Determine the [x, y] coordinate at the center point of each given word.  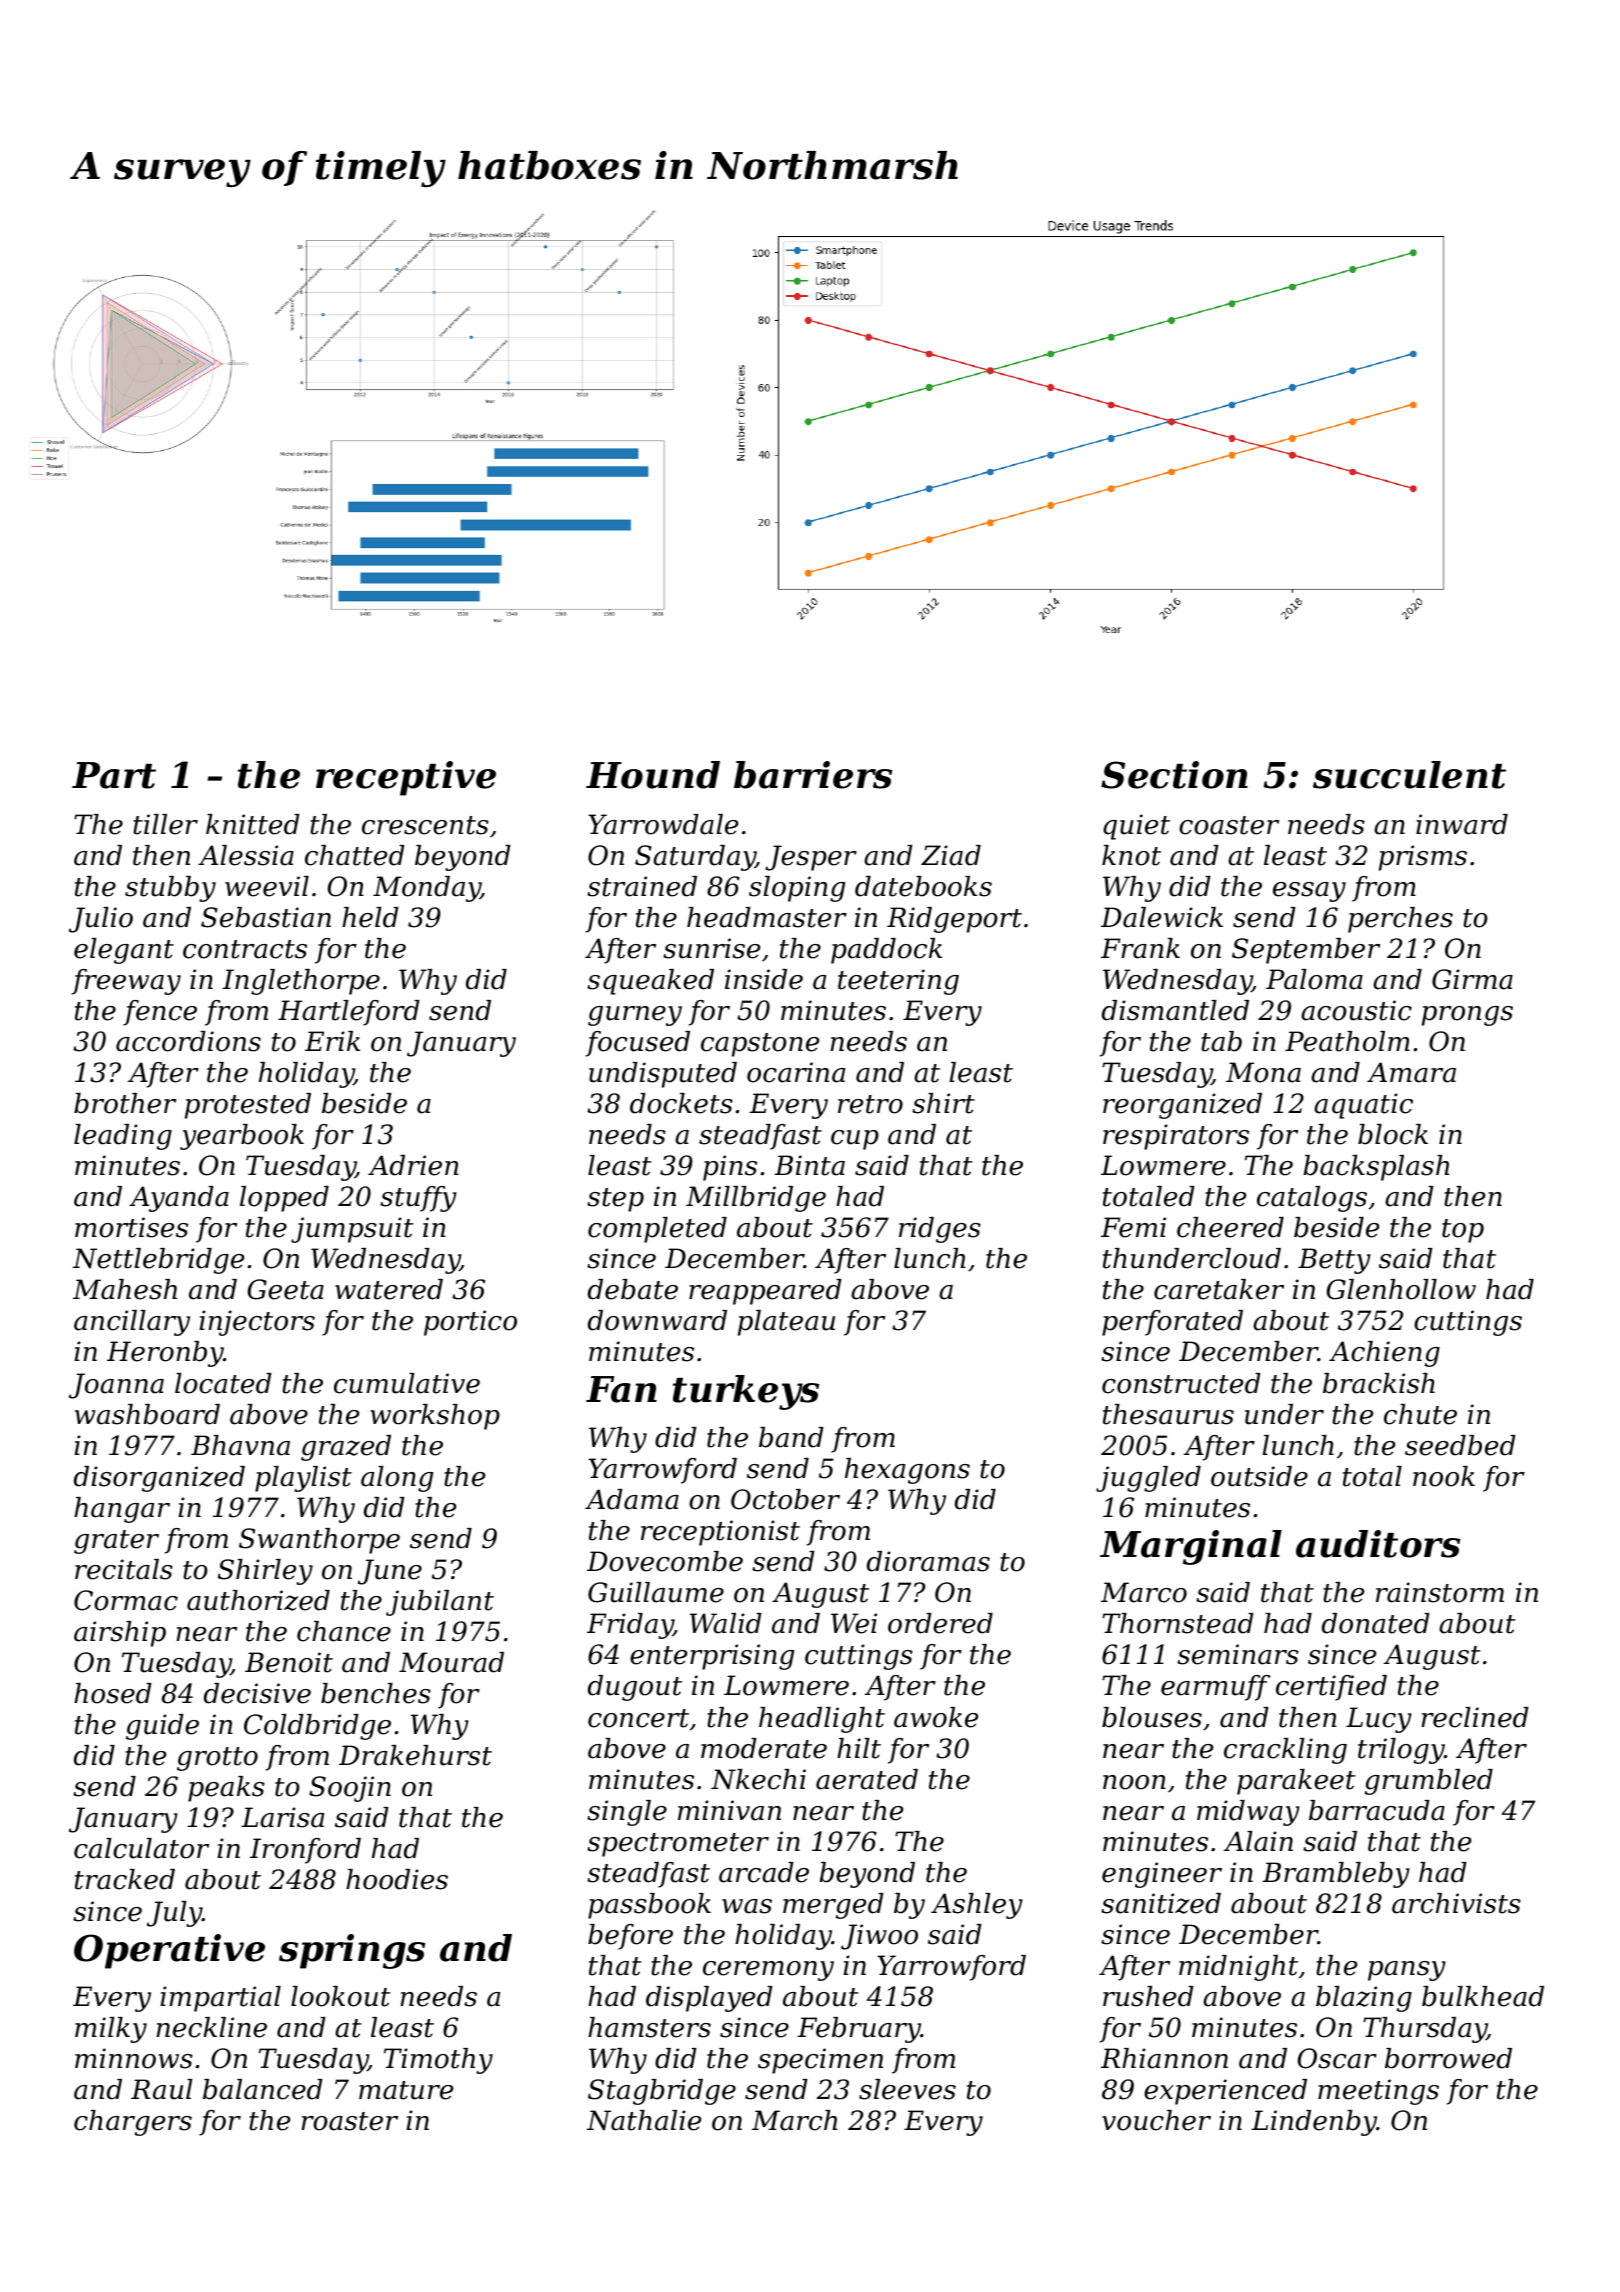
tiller [165, 824]
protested [248, 1106]
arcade [764, 1872]
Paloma [1314, 979]
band [791, 1437]
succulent [1409, 775]
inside [764, 979]
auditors [1378, 1544]
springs [352, 1951]
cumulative [407, 1383]
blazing [1364, 1999]
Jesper [811, 858]
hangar [122, 1510]
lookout [341, 1996]
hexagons [907, 1471]
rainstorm [1440, 1592]
